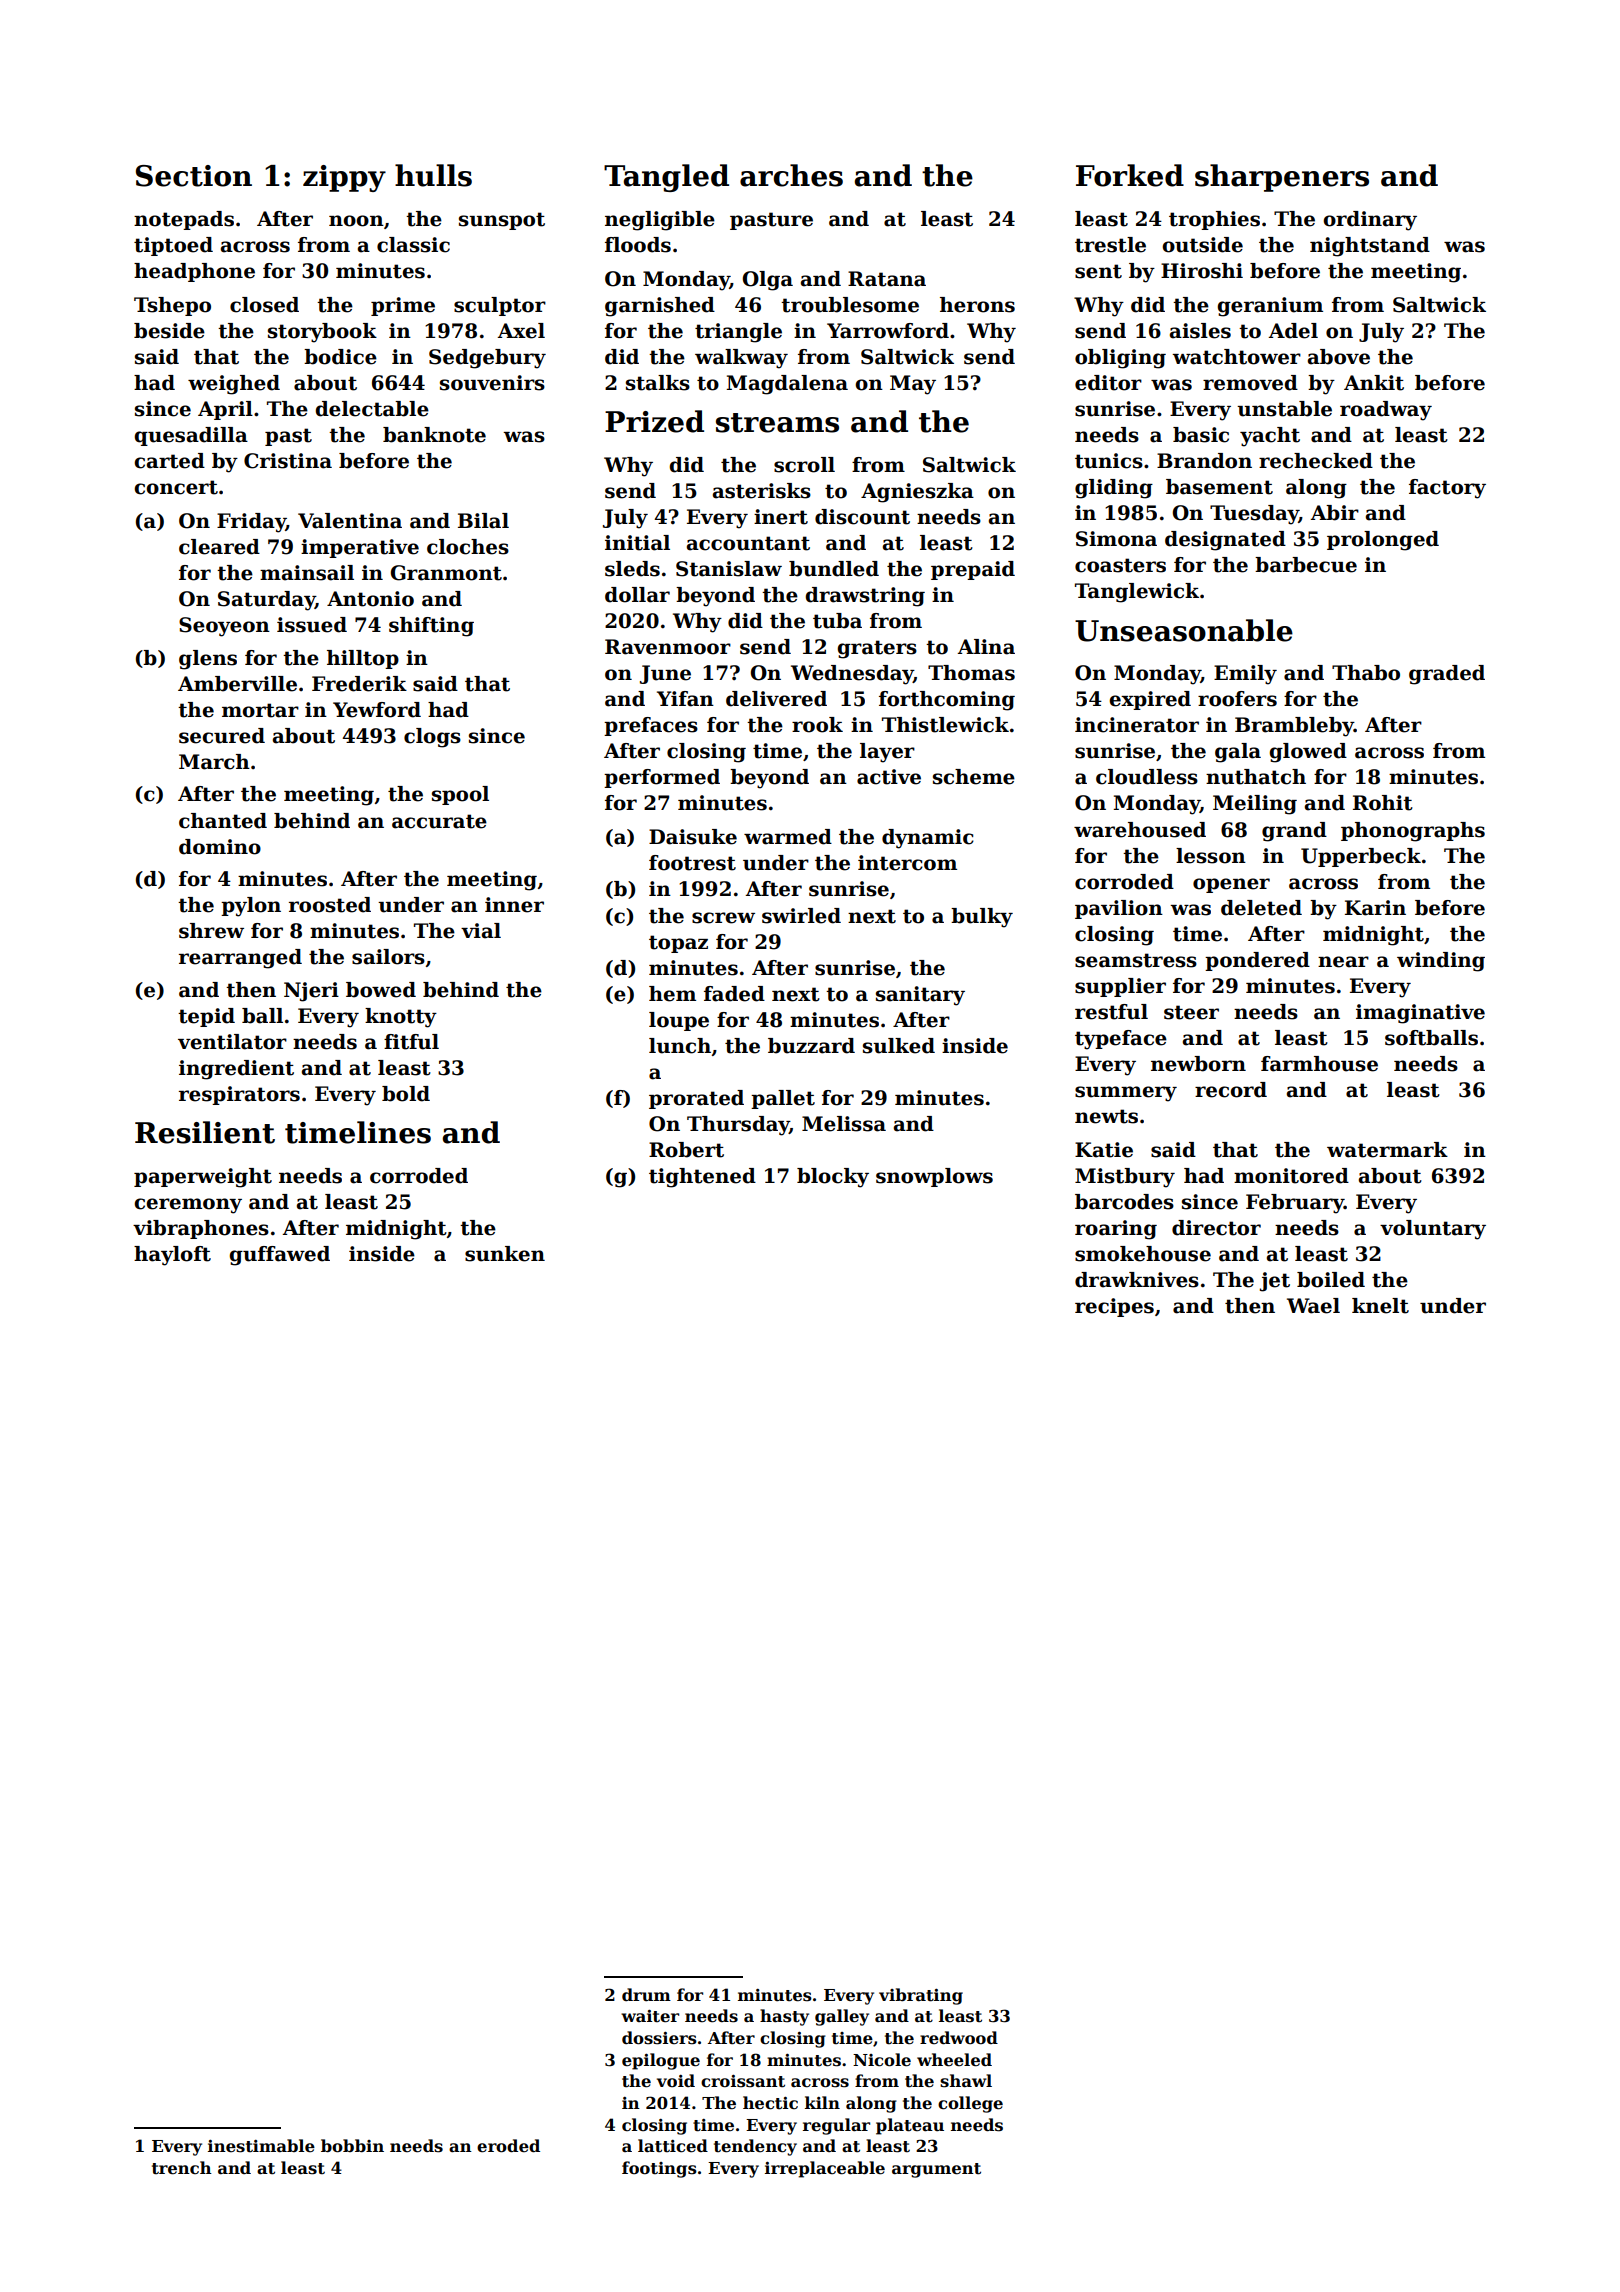 The image size is (1620, 2292). I want to click on ordinary, so click(1370, 221).
